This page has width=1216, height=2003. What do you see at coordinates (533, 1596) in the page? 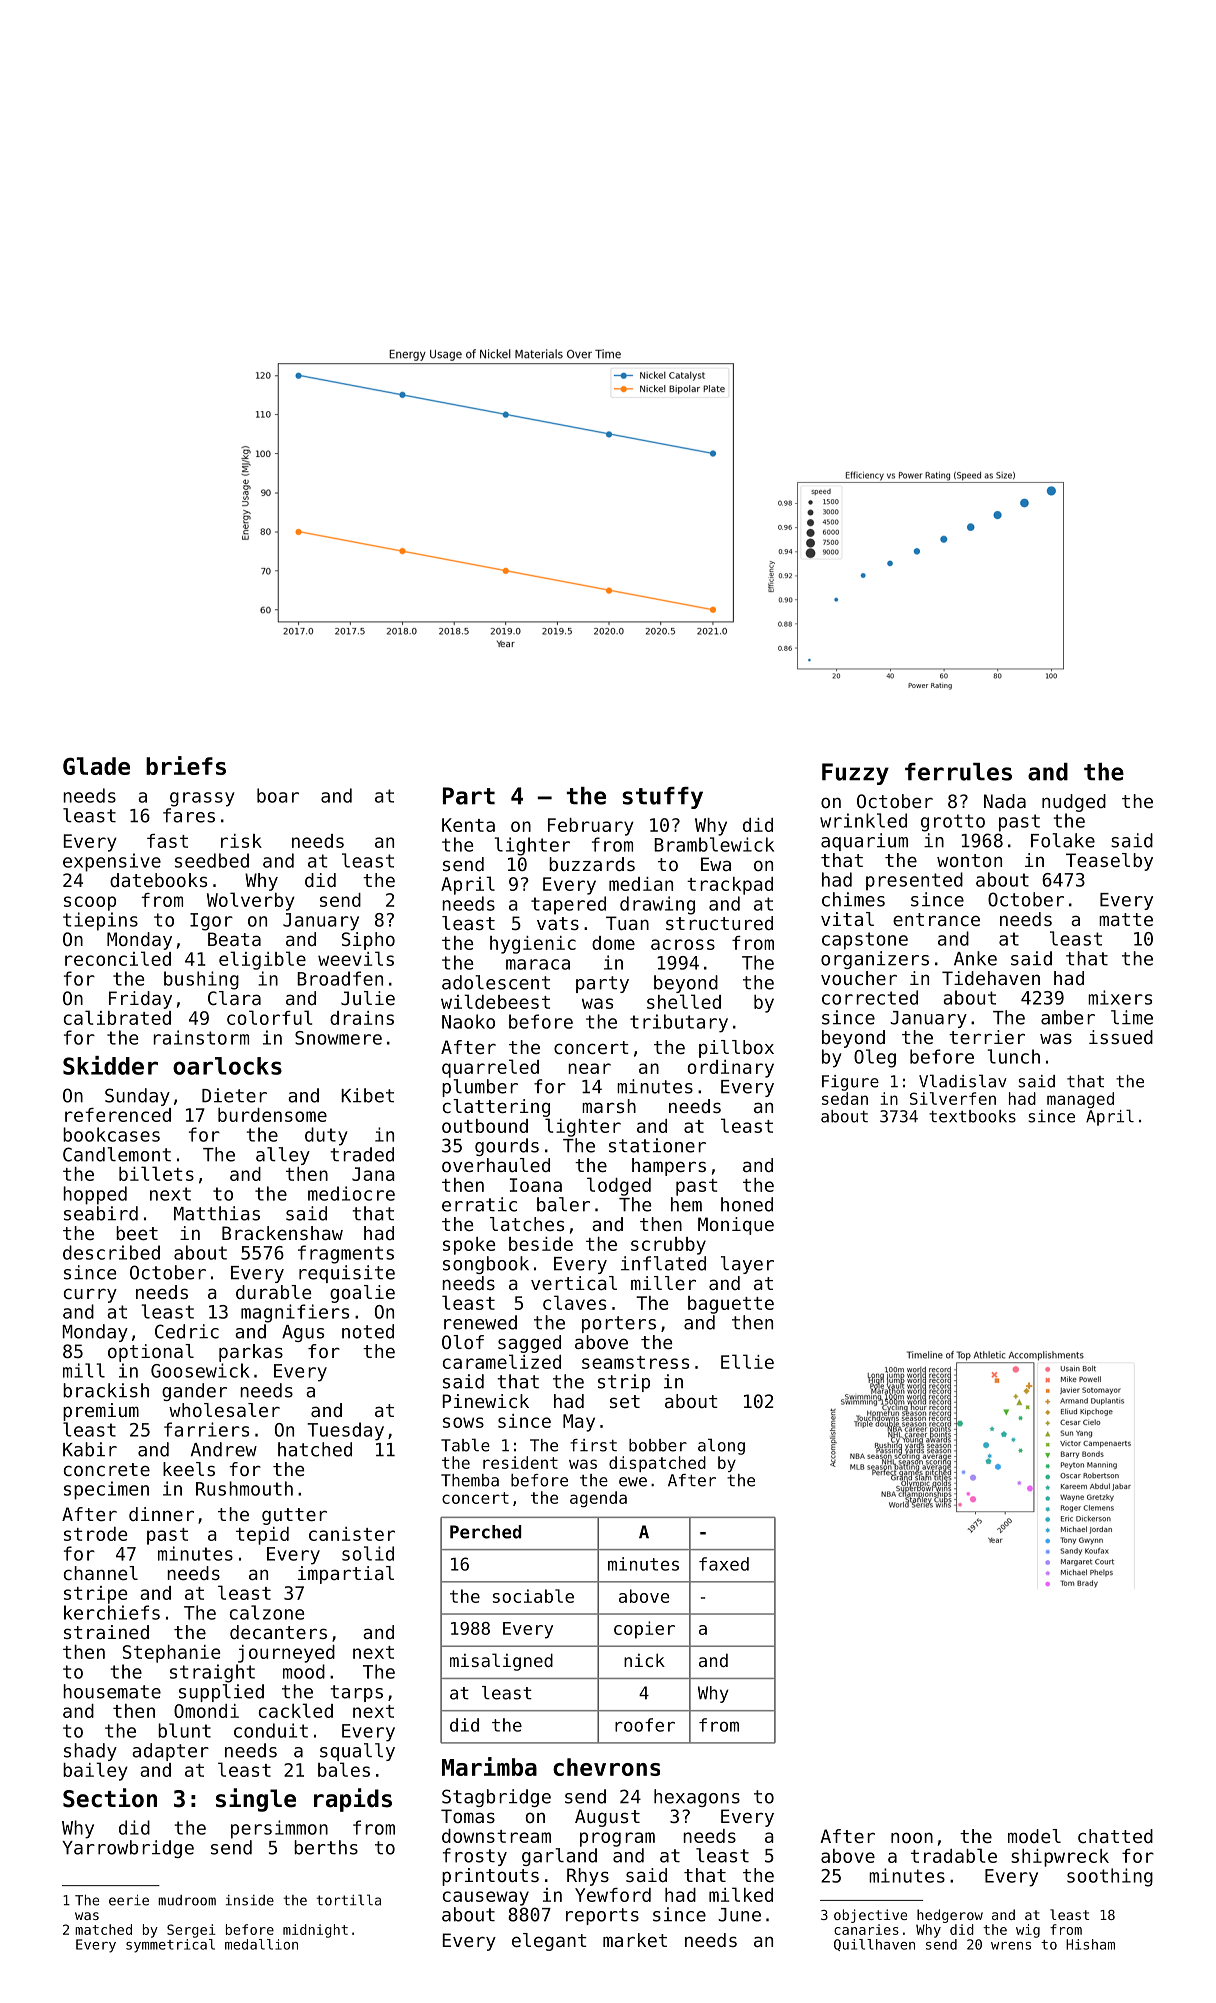
I see `sociable` at bounding box center [533, 1596].
